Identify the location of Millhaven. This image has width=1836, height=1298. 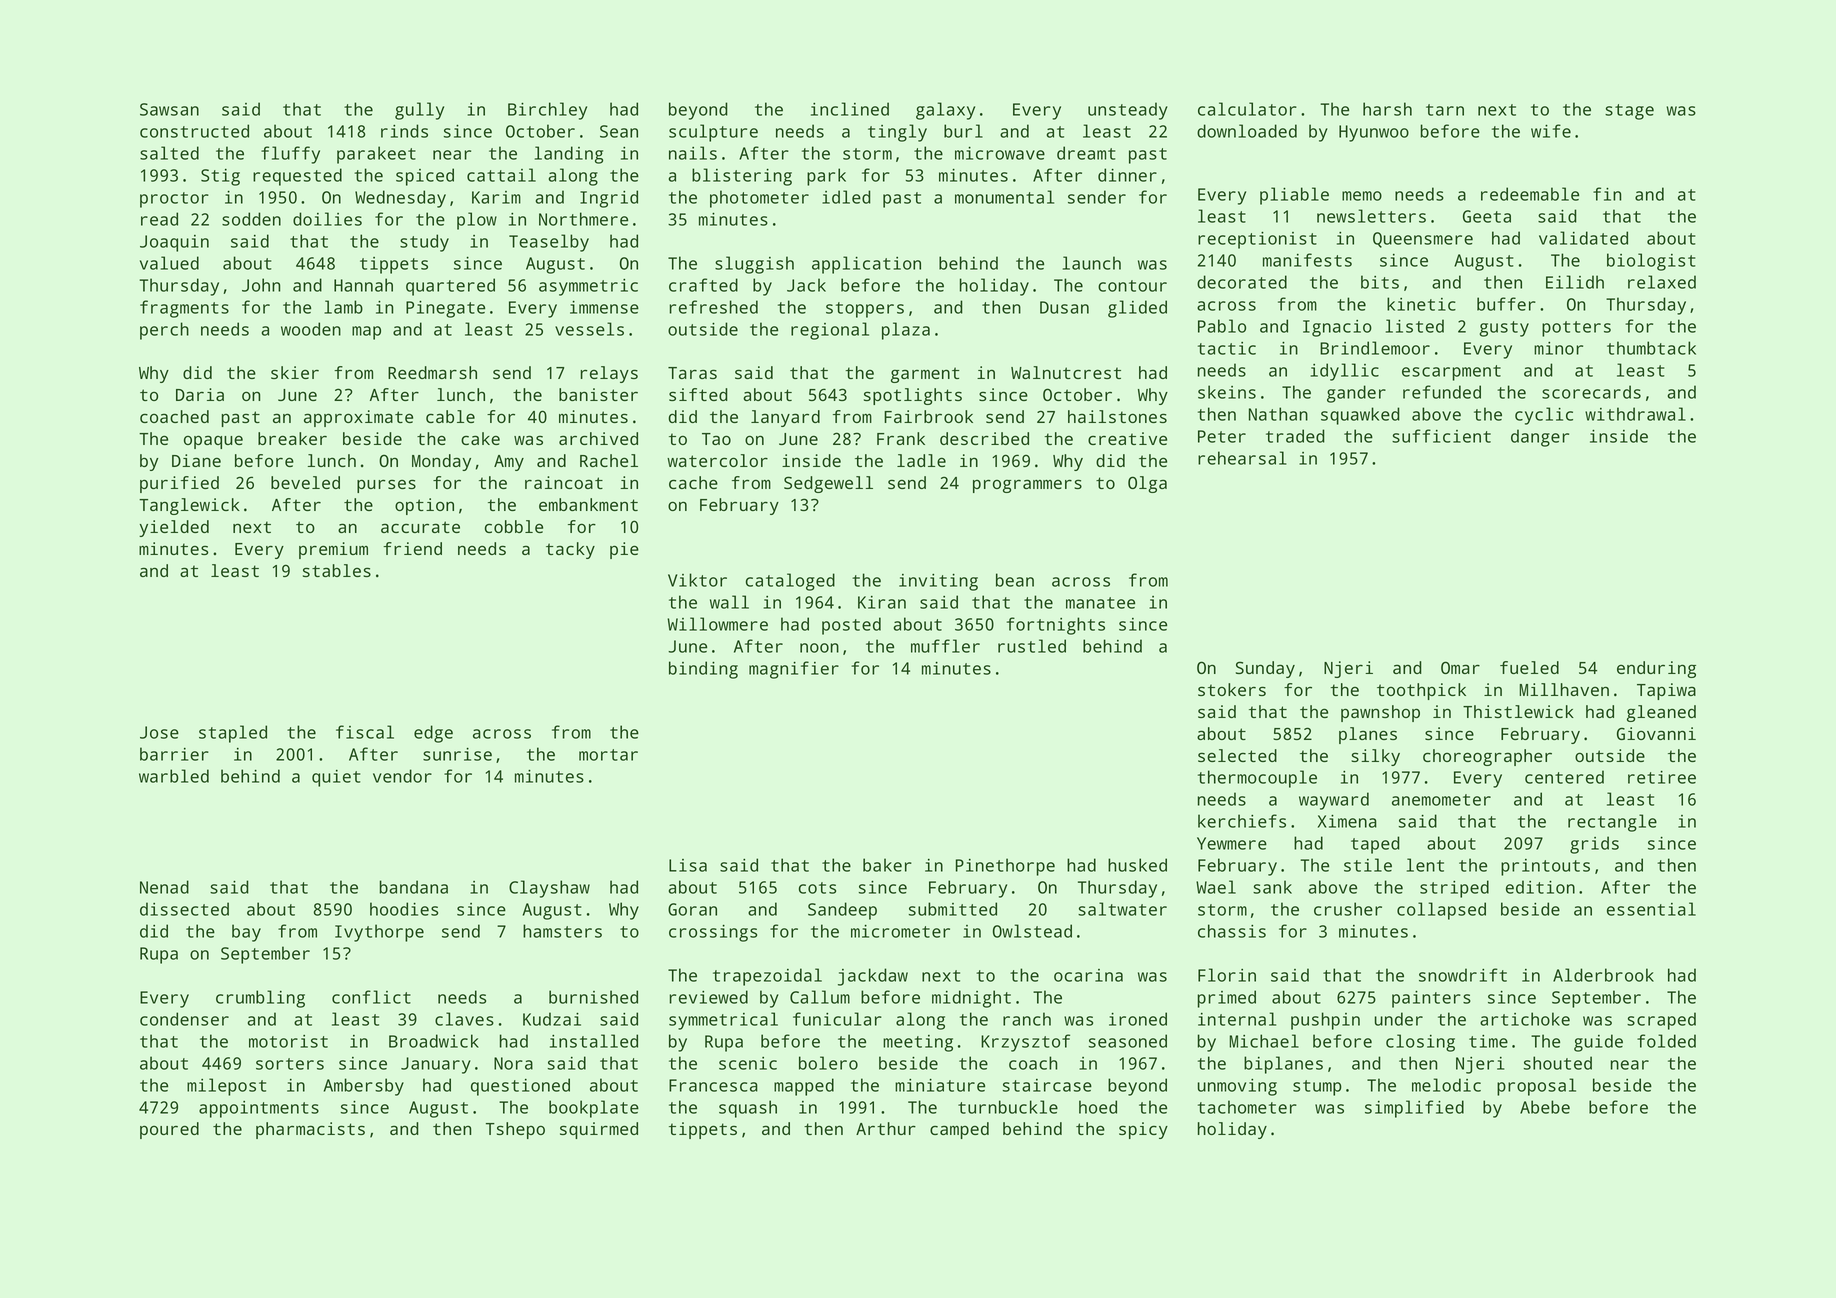
(1564, 689).
